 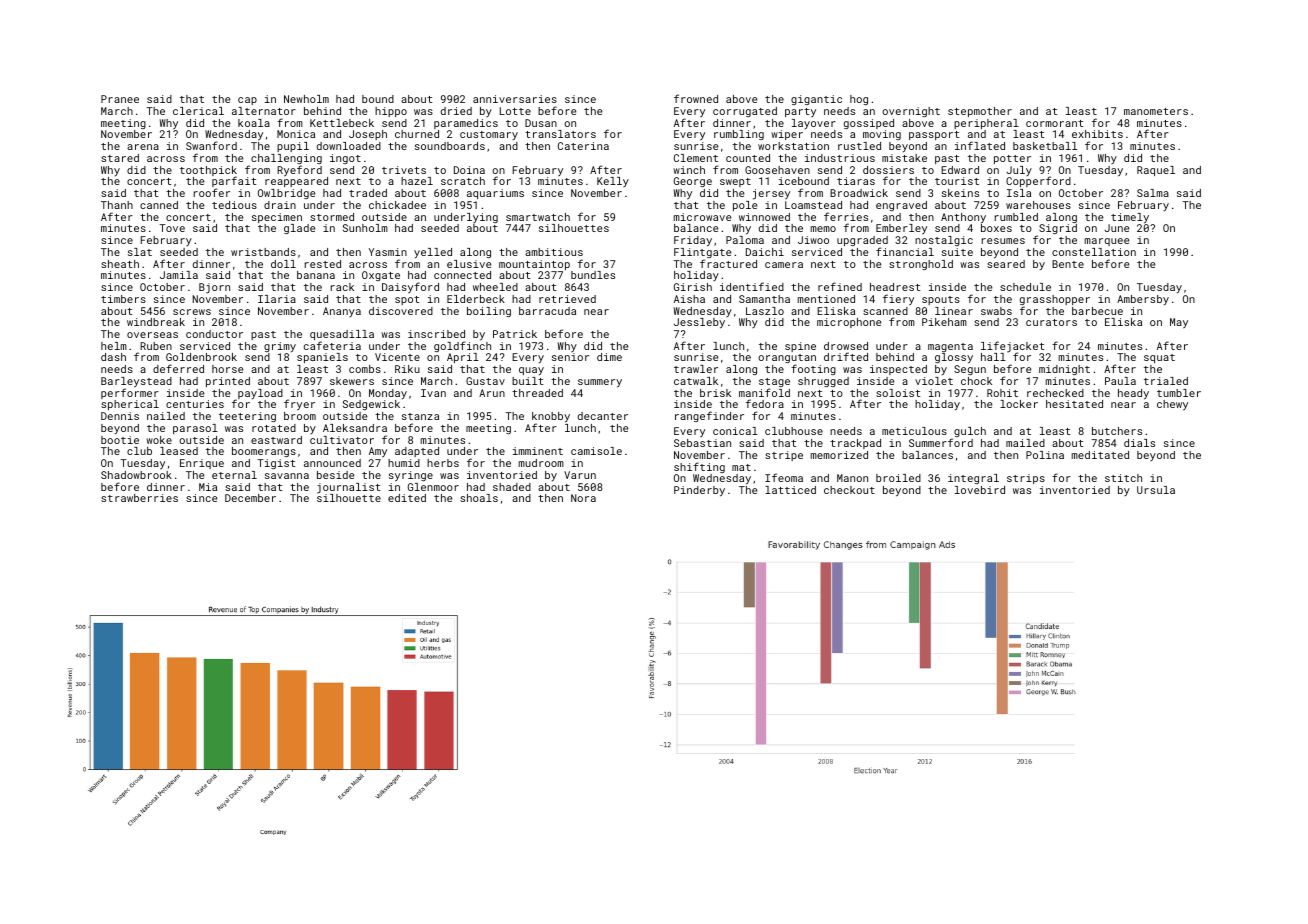 I want to click on meticulous, so click(x=914, y=431).
